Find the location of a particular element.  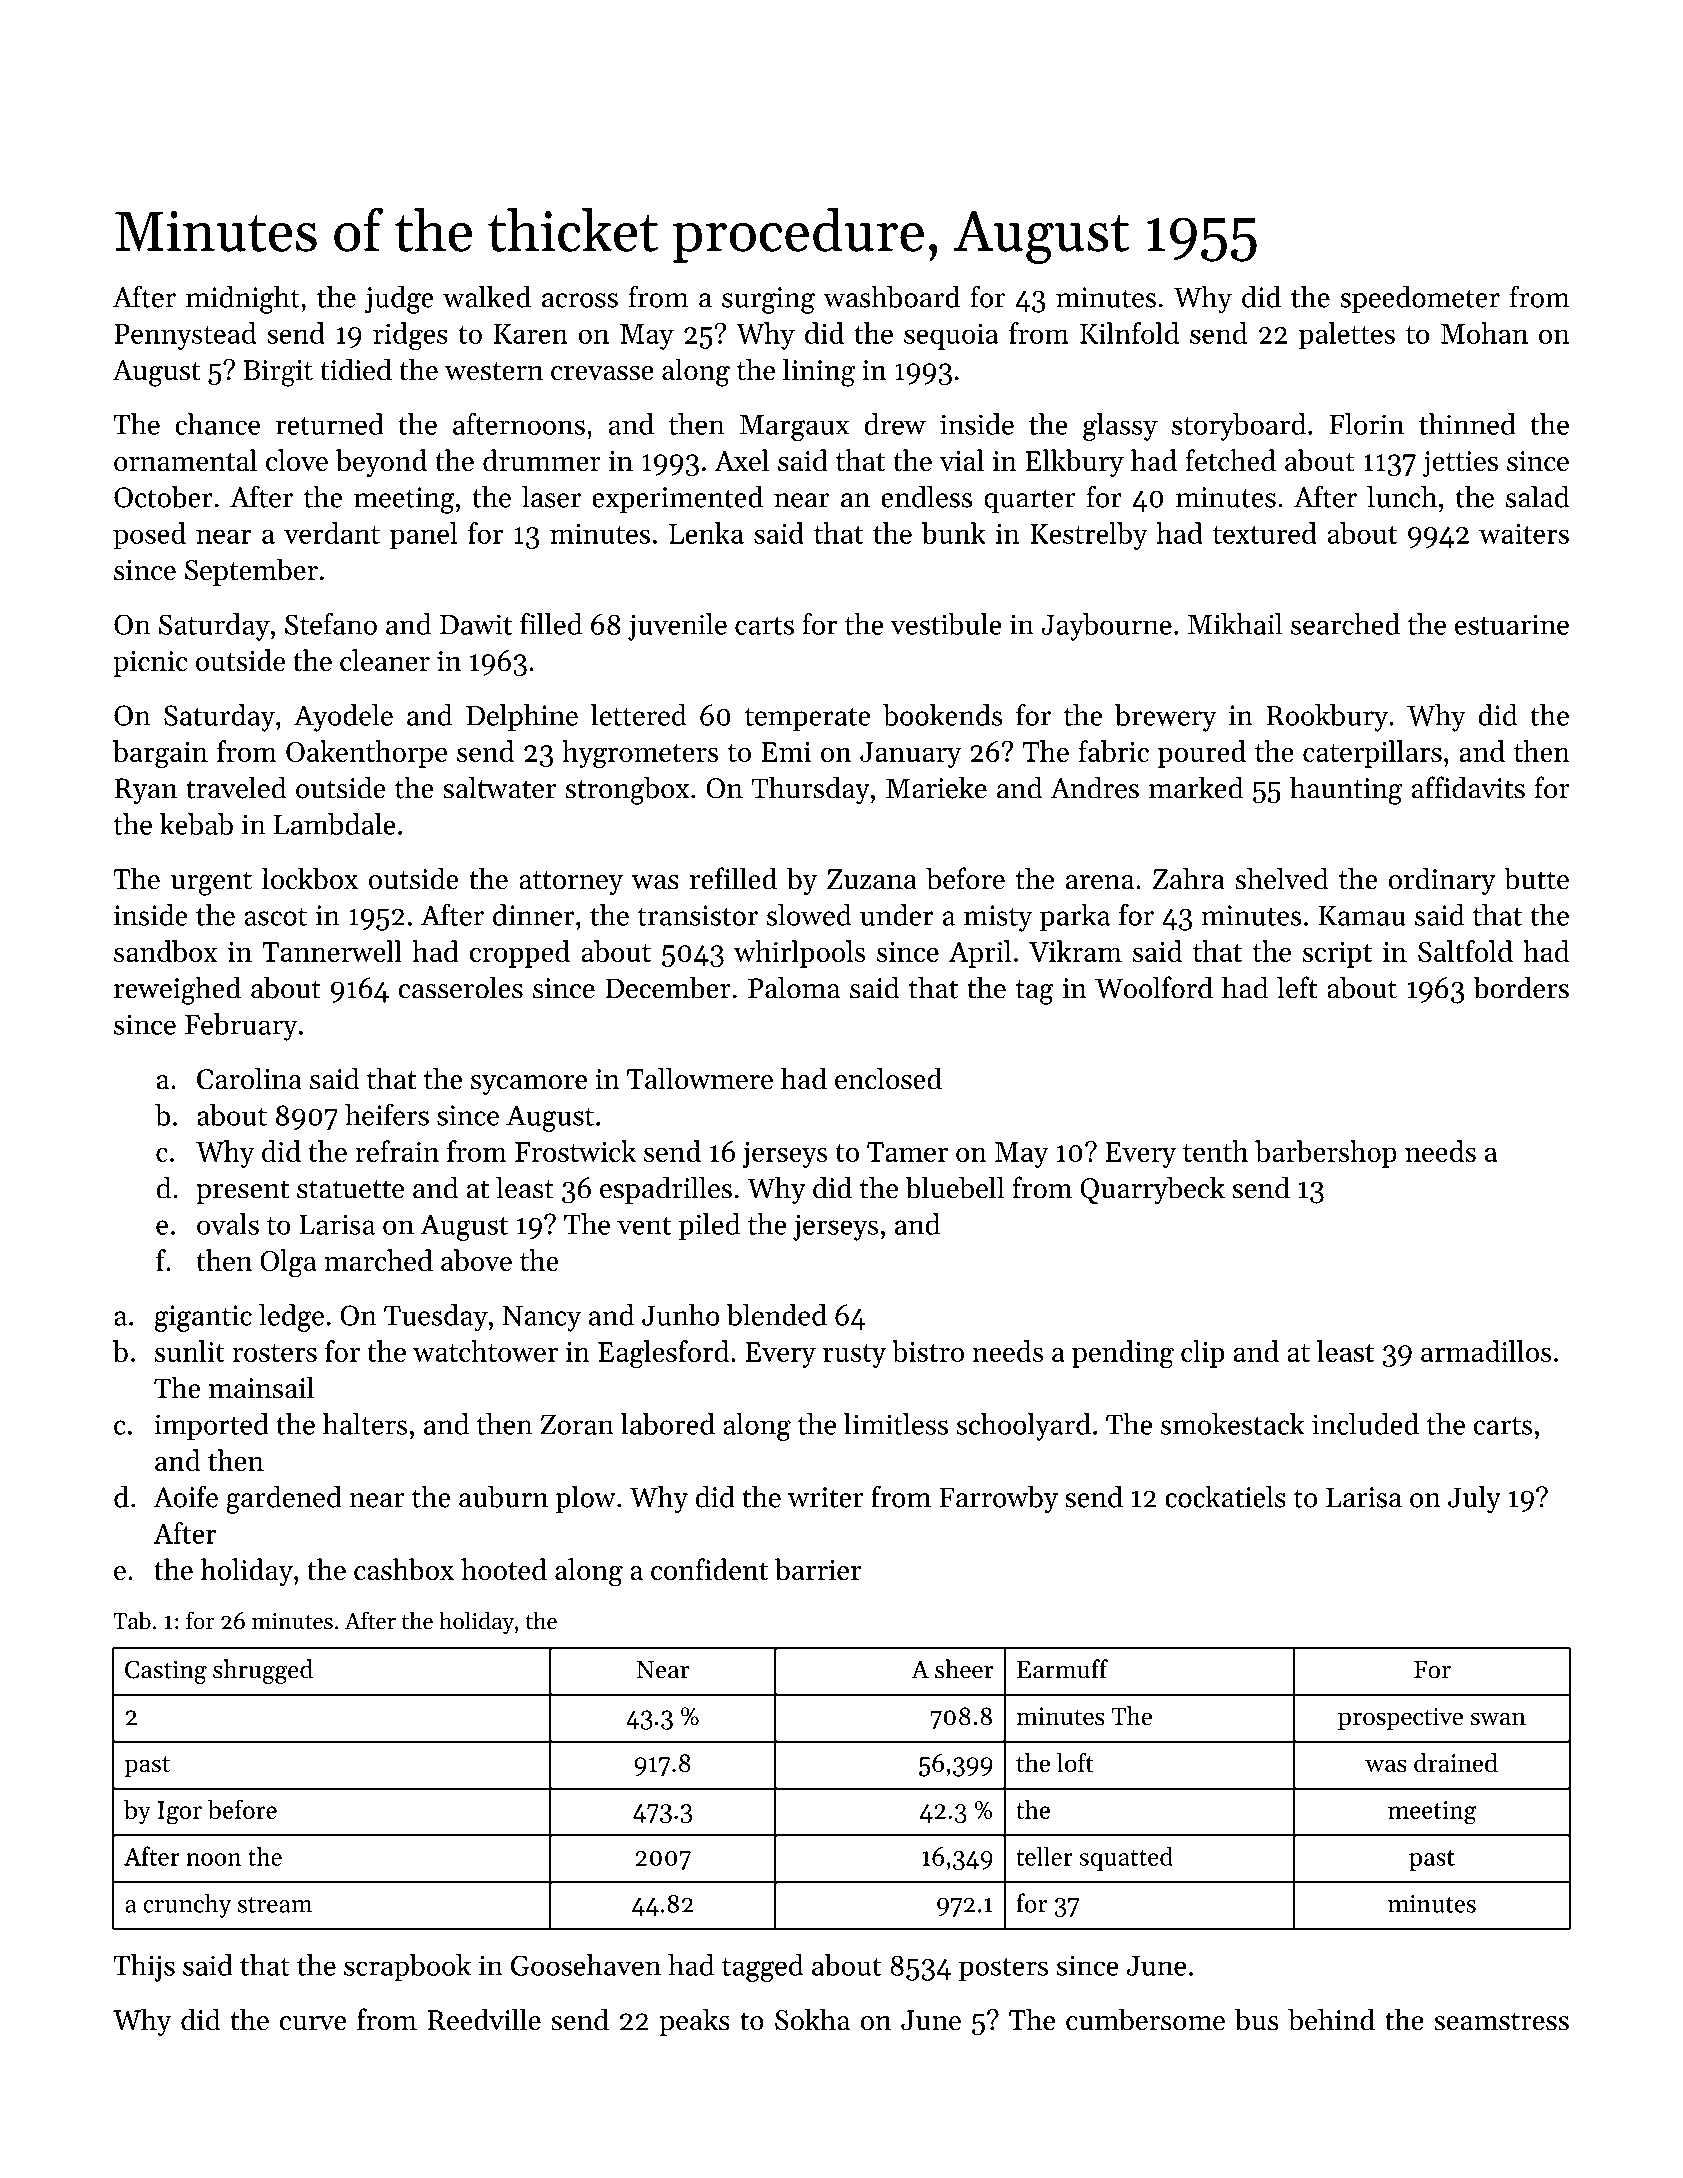

halters is located at coordinates (365, 1424).
